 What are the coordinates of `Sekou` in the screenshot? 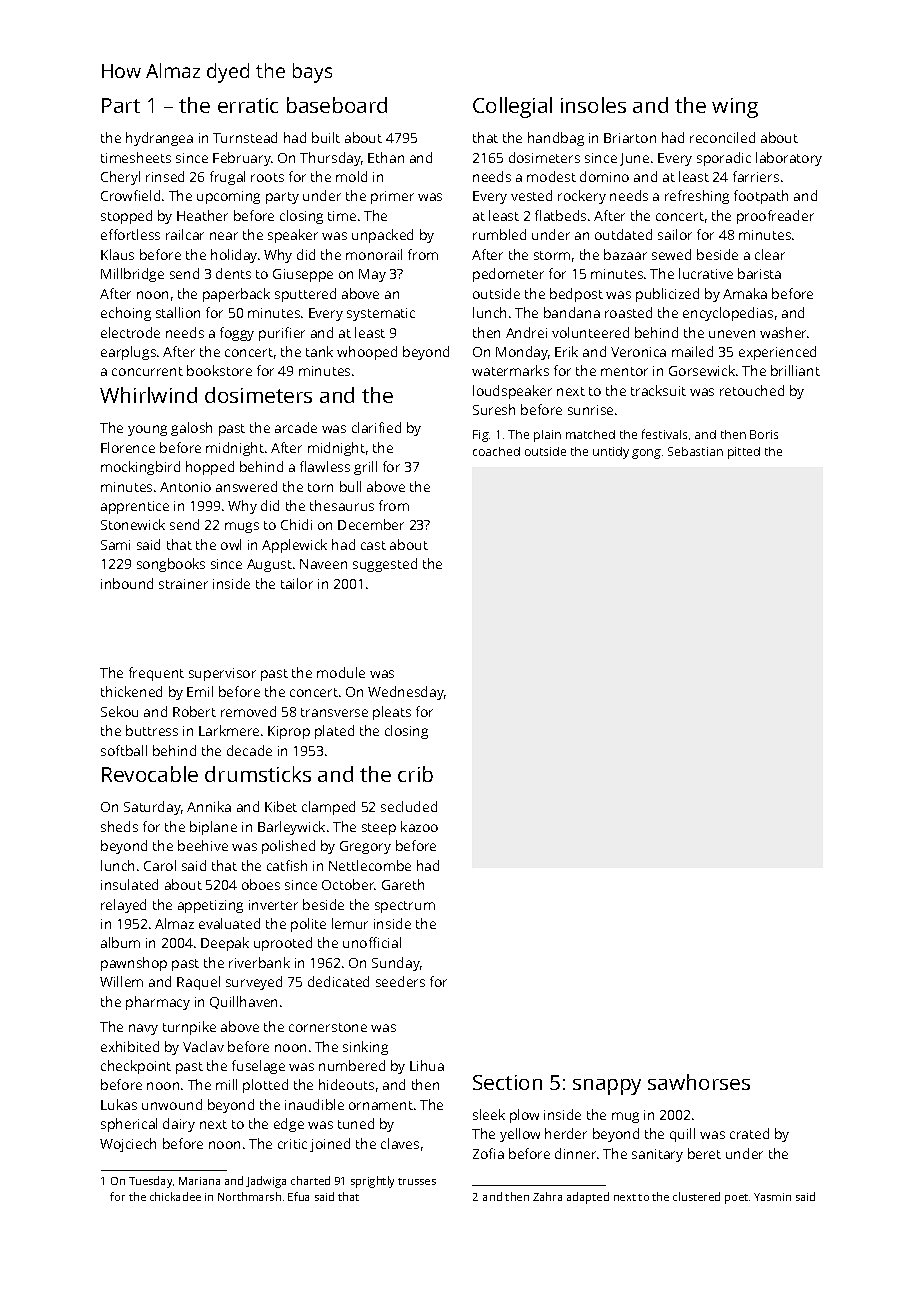 It's located at (119, 711).
